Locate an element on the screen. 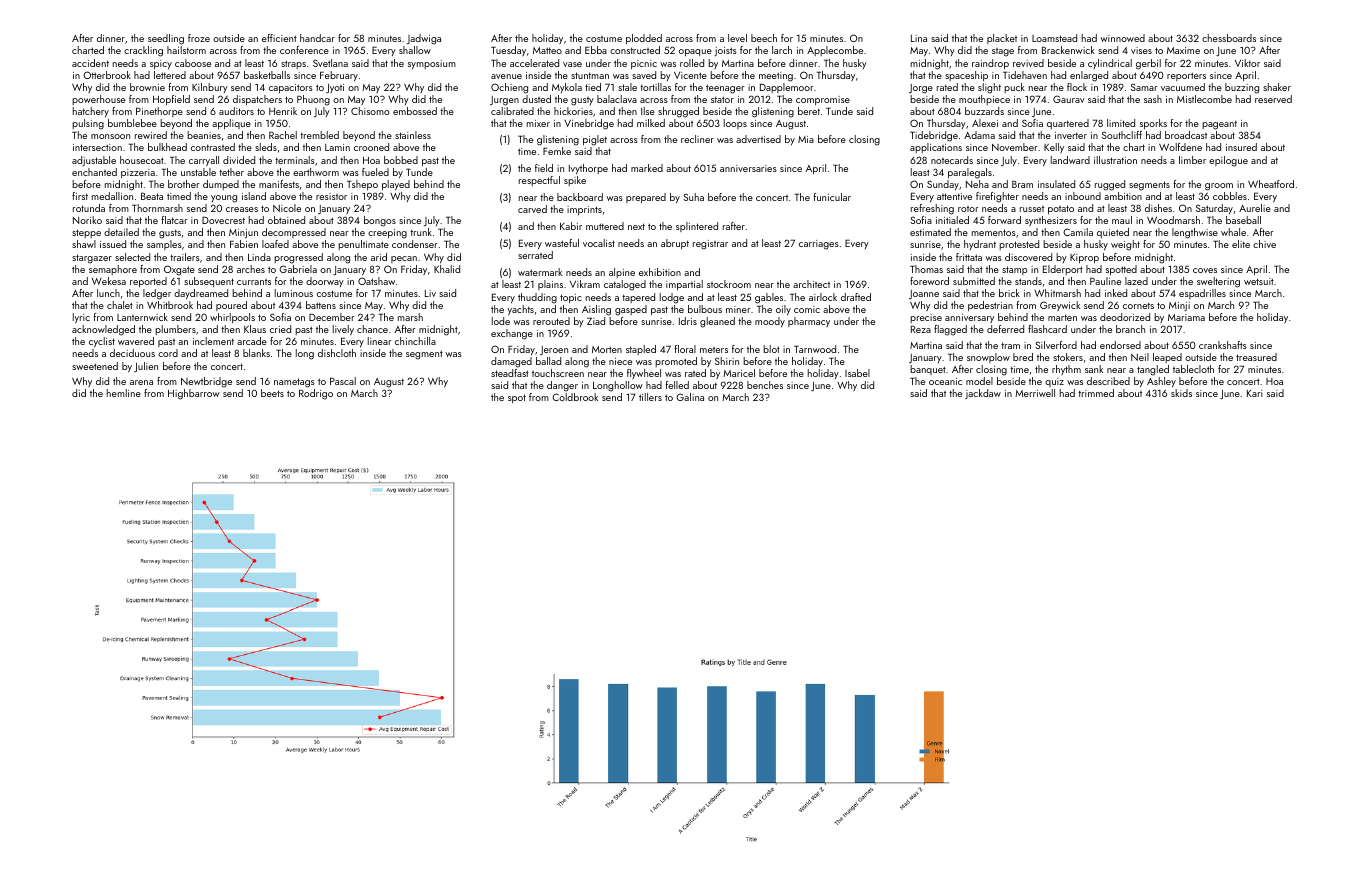 This screenshot has height=887, width=1372. handcar is located at coordinates (317, 38).
